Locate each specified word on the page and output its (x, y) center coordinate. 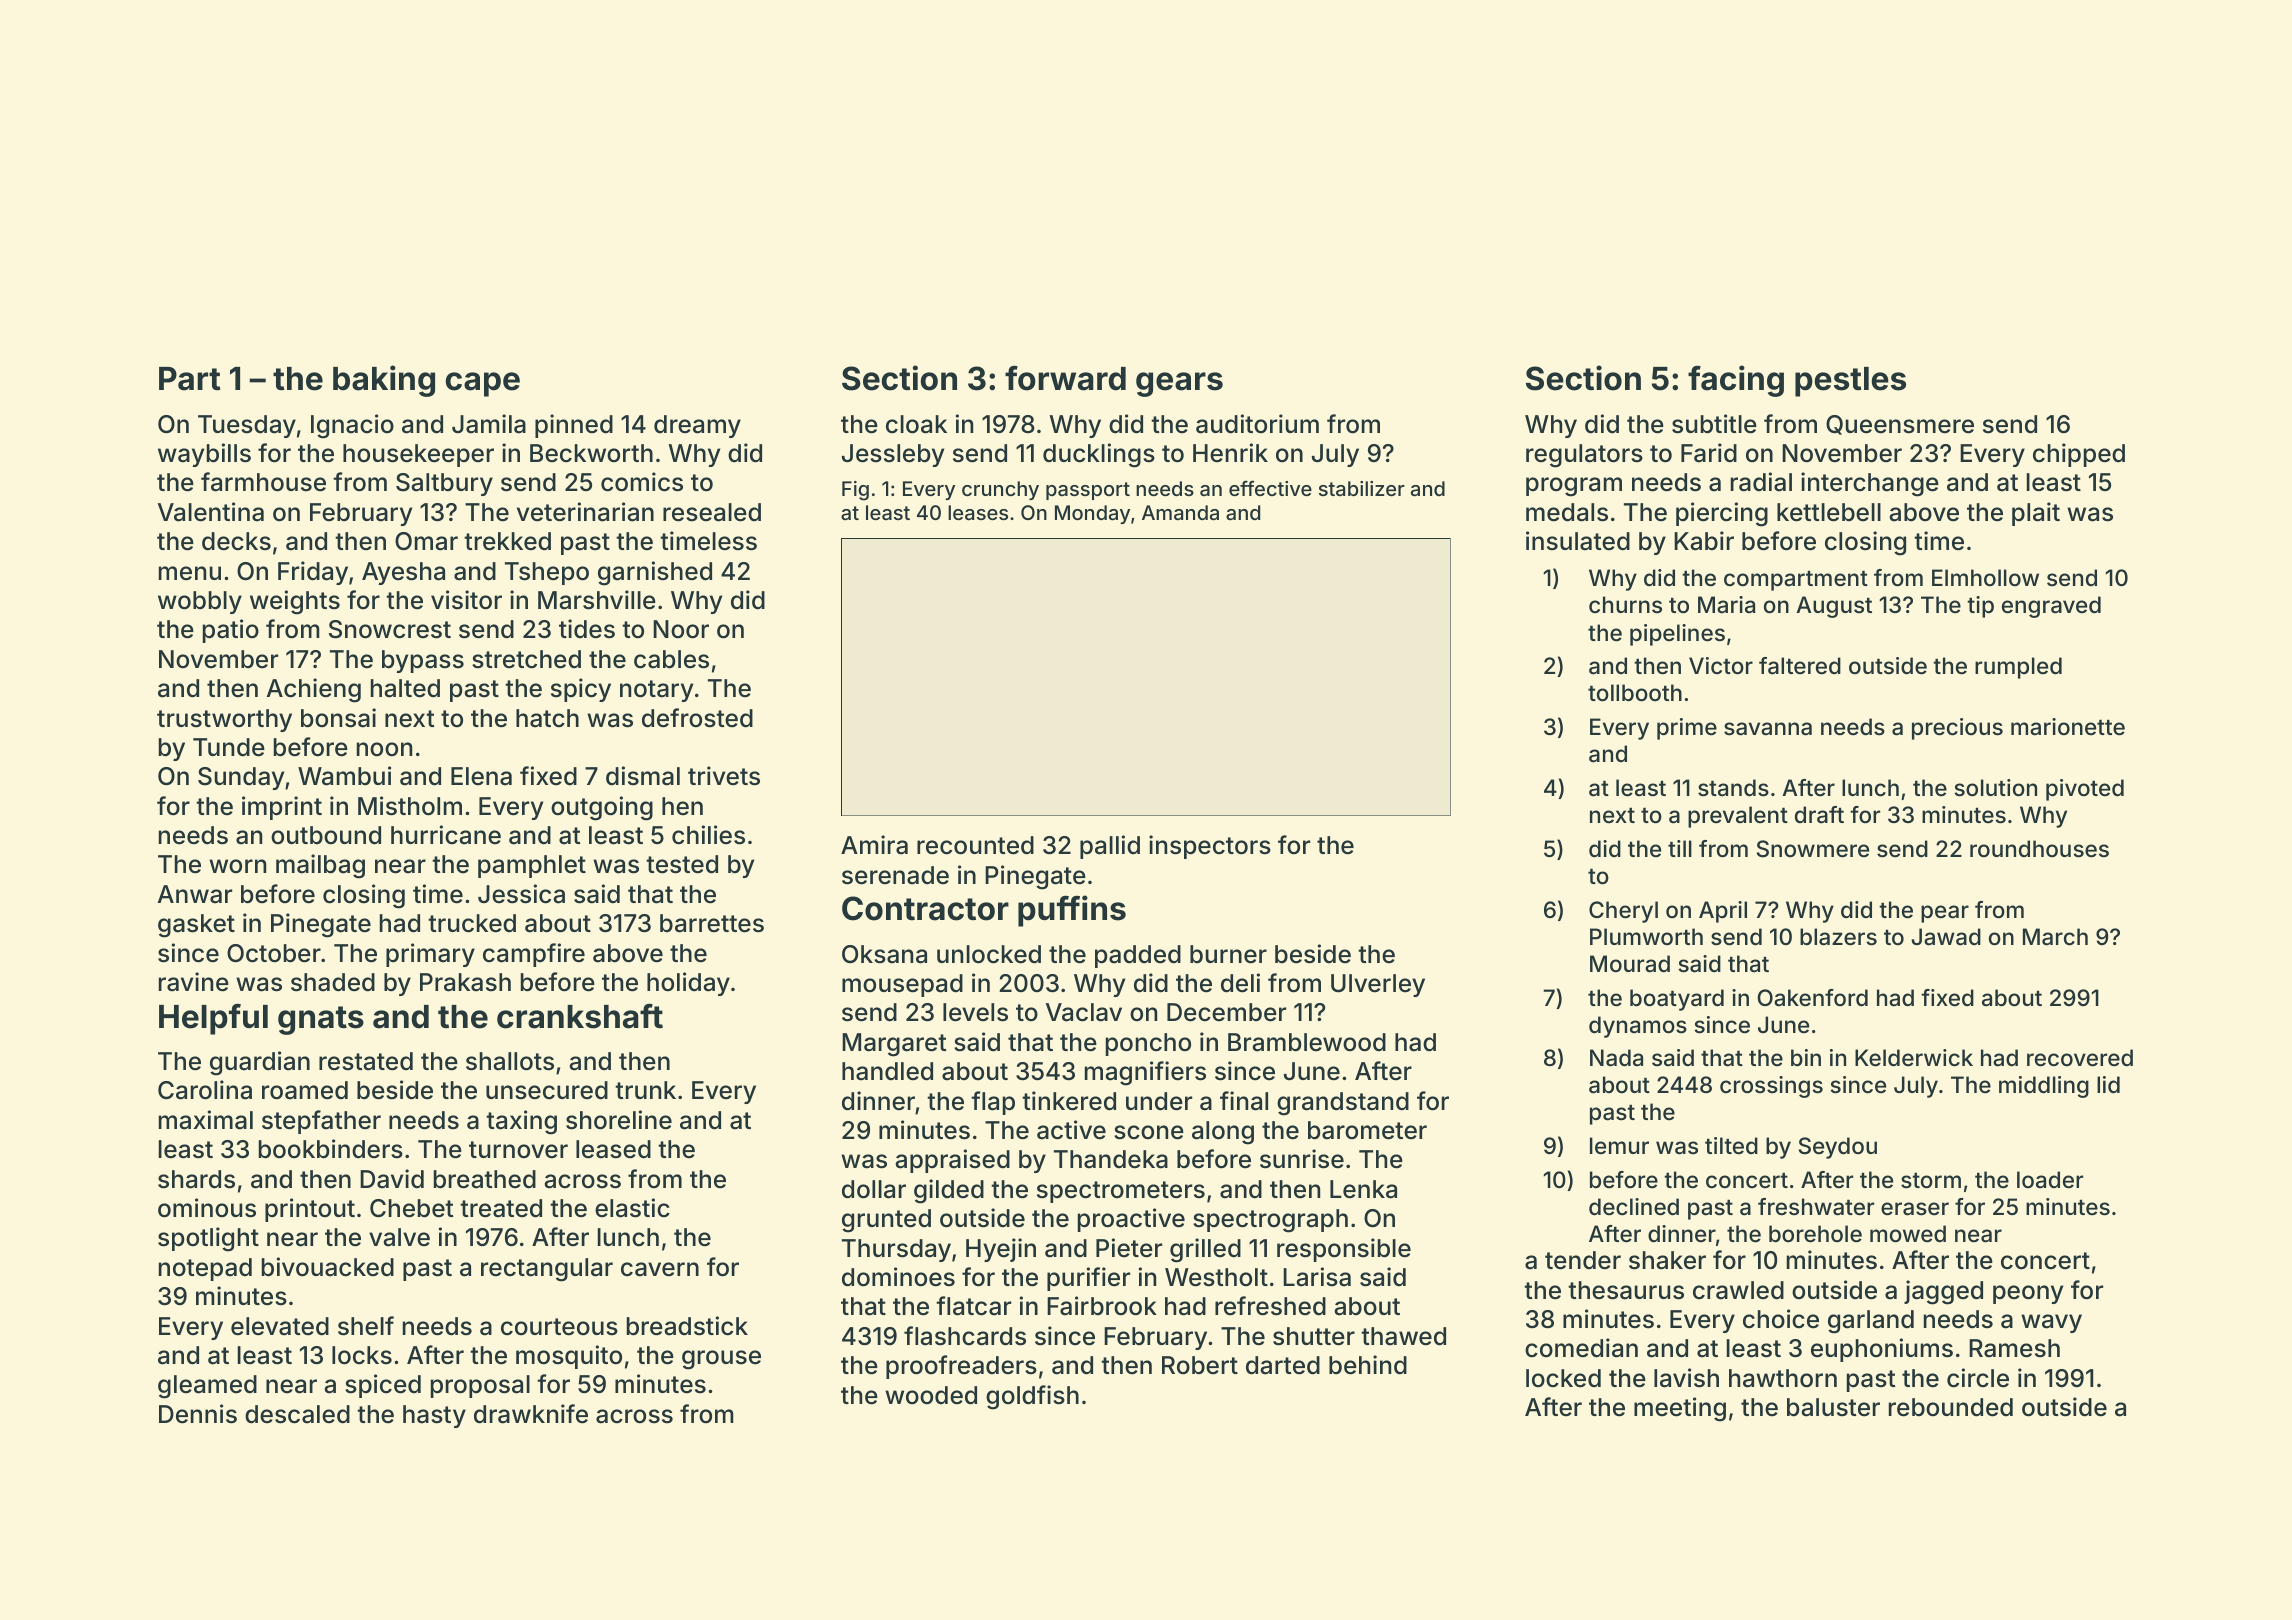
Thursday (896, 1250)
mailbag (320, 866)
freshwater (1816, 1207)
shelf (366, 1326)
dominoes (898, 1277)
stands (1733, 788)
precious (1957, 729)
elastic (632, 1208)
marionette (2068, 727)
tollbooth (1635, 693)
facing (1736, 381)
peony (2028, 1294)
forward (1065, 378)
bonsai (338, 718)
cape (483, 384)
